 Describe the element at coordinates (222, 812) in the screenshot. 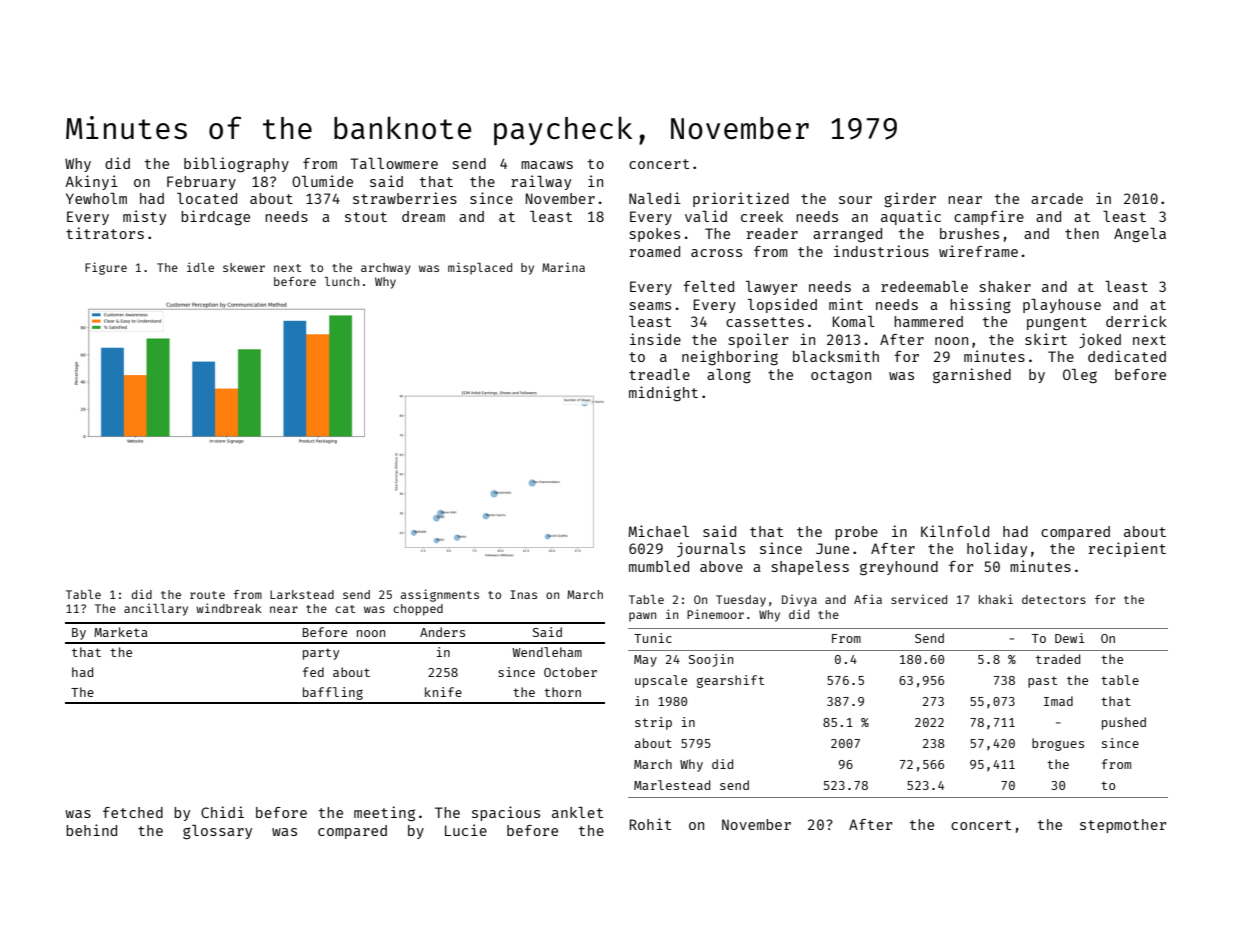

I see `Chidi` at that location.
